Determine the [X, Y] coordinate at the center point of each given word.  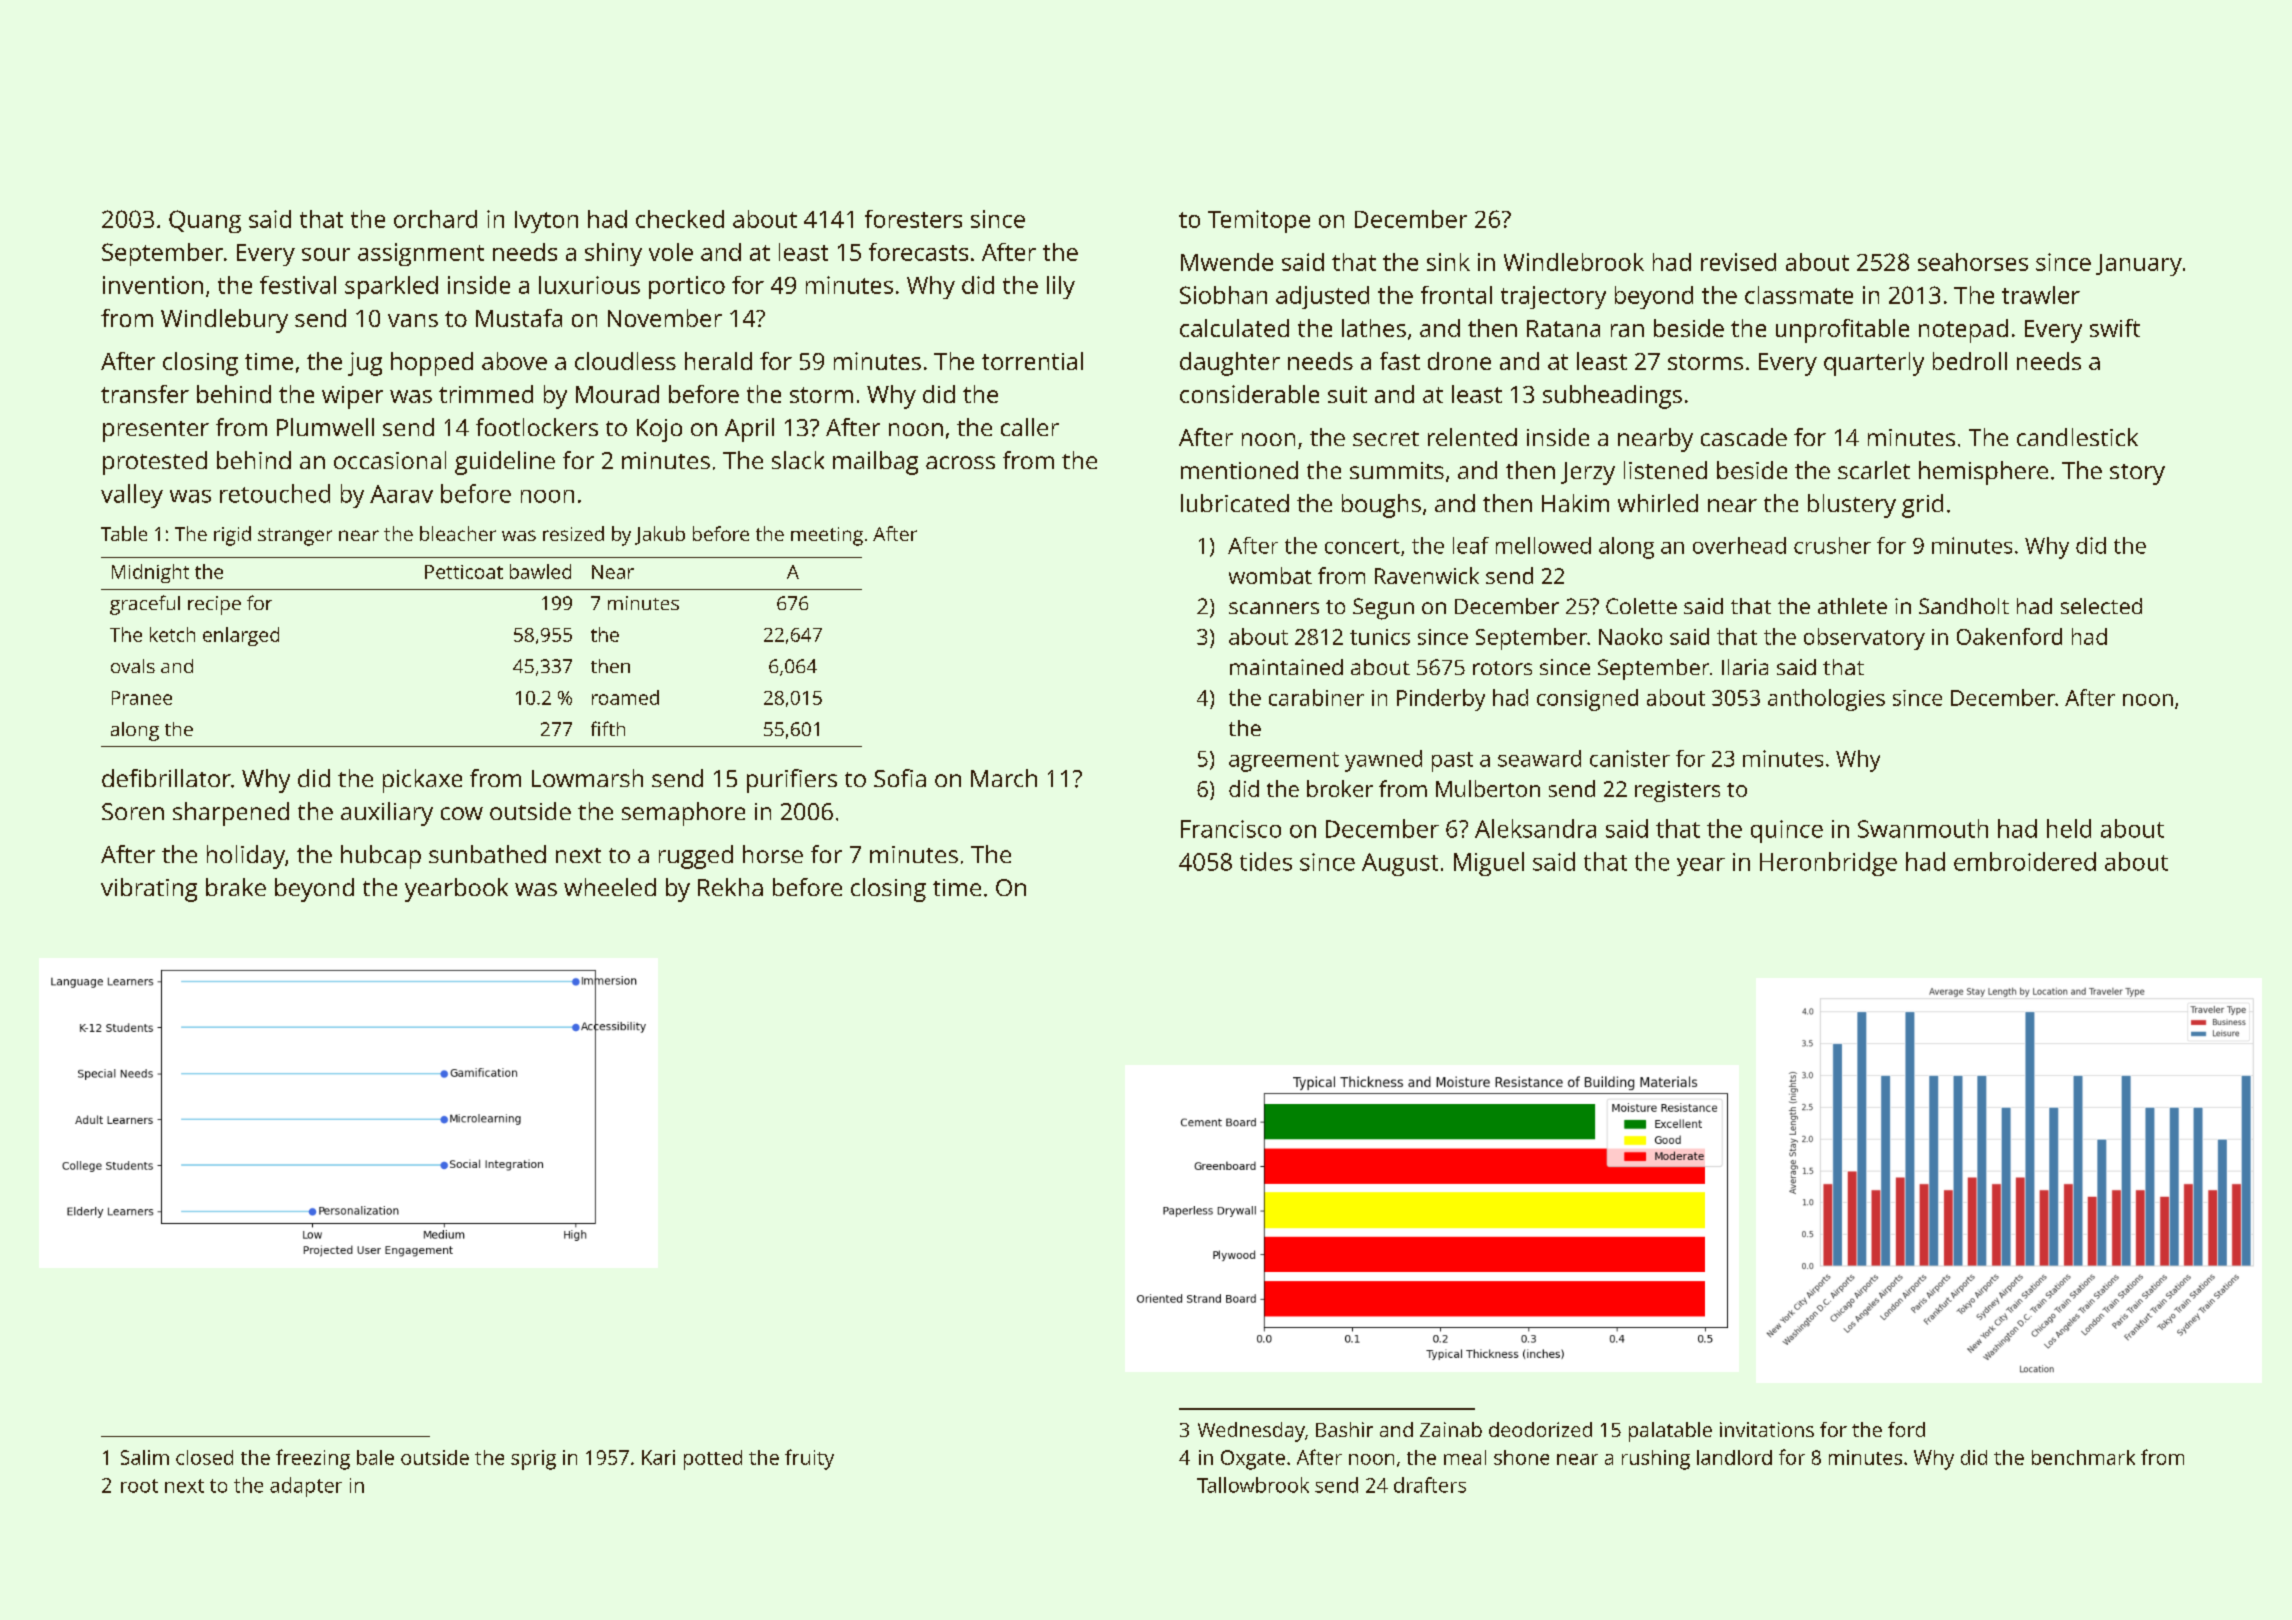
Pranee [142, 698]
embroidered [2025, 861]
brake [236, 887]
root [139, 1486]
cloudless [625, 361]
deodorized [1540, 1429]
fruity [809, 1459]
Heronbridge [1828, 864]
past [1452, 762]
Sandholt [1964, 606]
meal [1465, 1457]
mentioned [1239, 470]
